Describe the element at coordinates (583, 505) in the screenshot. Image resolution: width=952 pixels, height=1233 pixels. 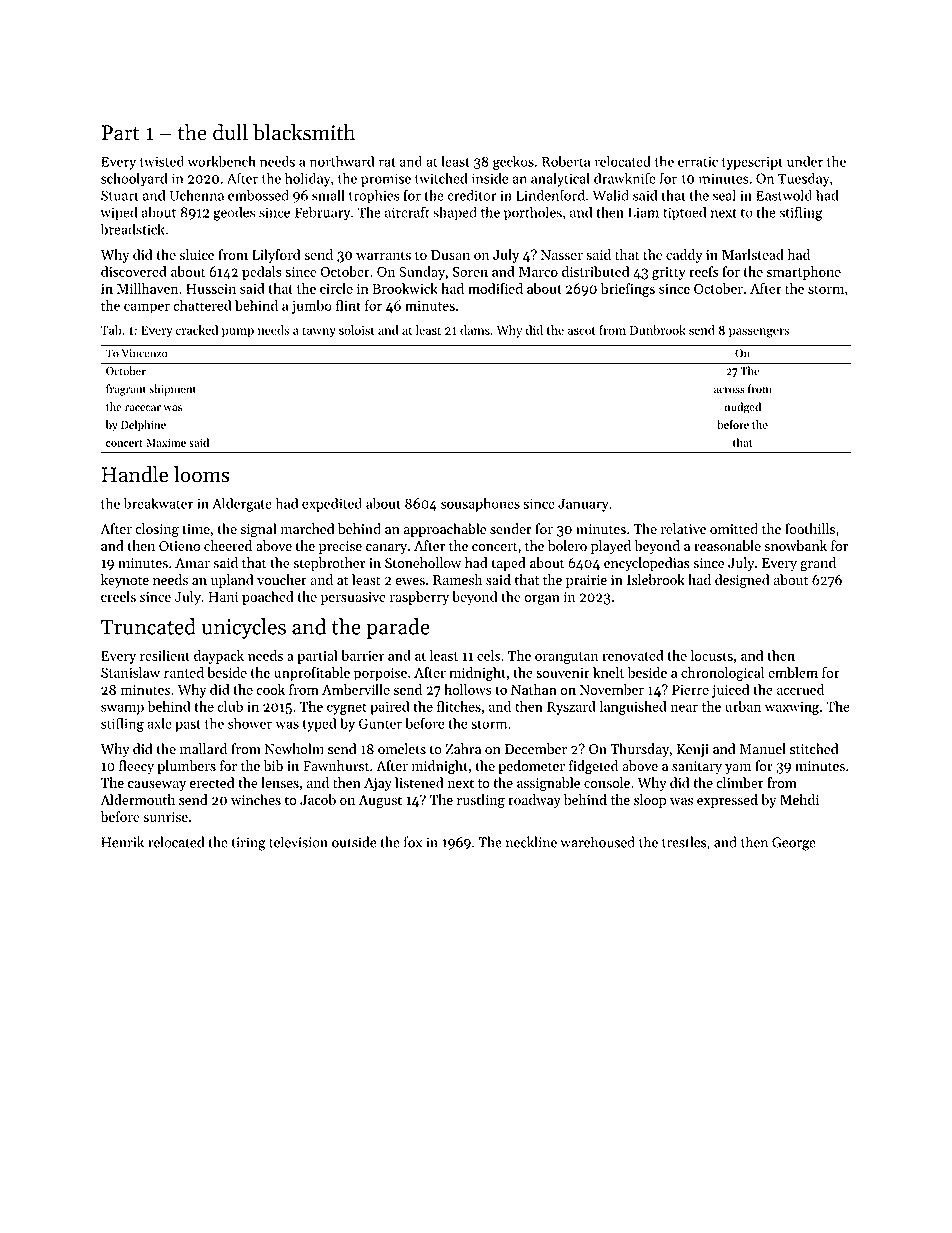
I see `January` at that location.
